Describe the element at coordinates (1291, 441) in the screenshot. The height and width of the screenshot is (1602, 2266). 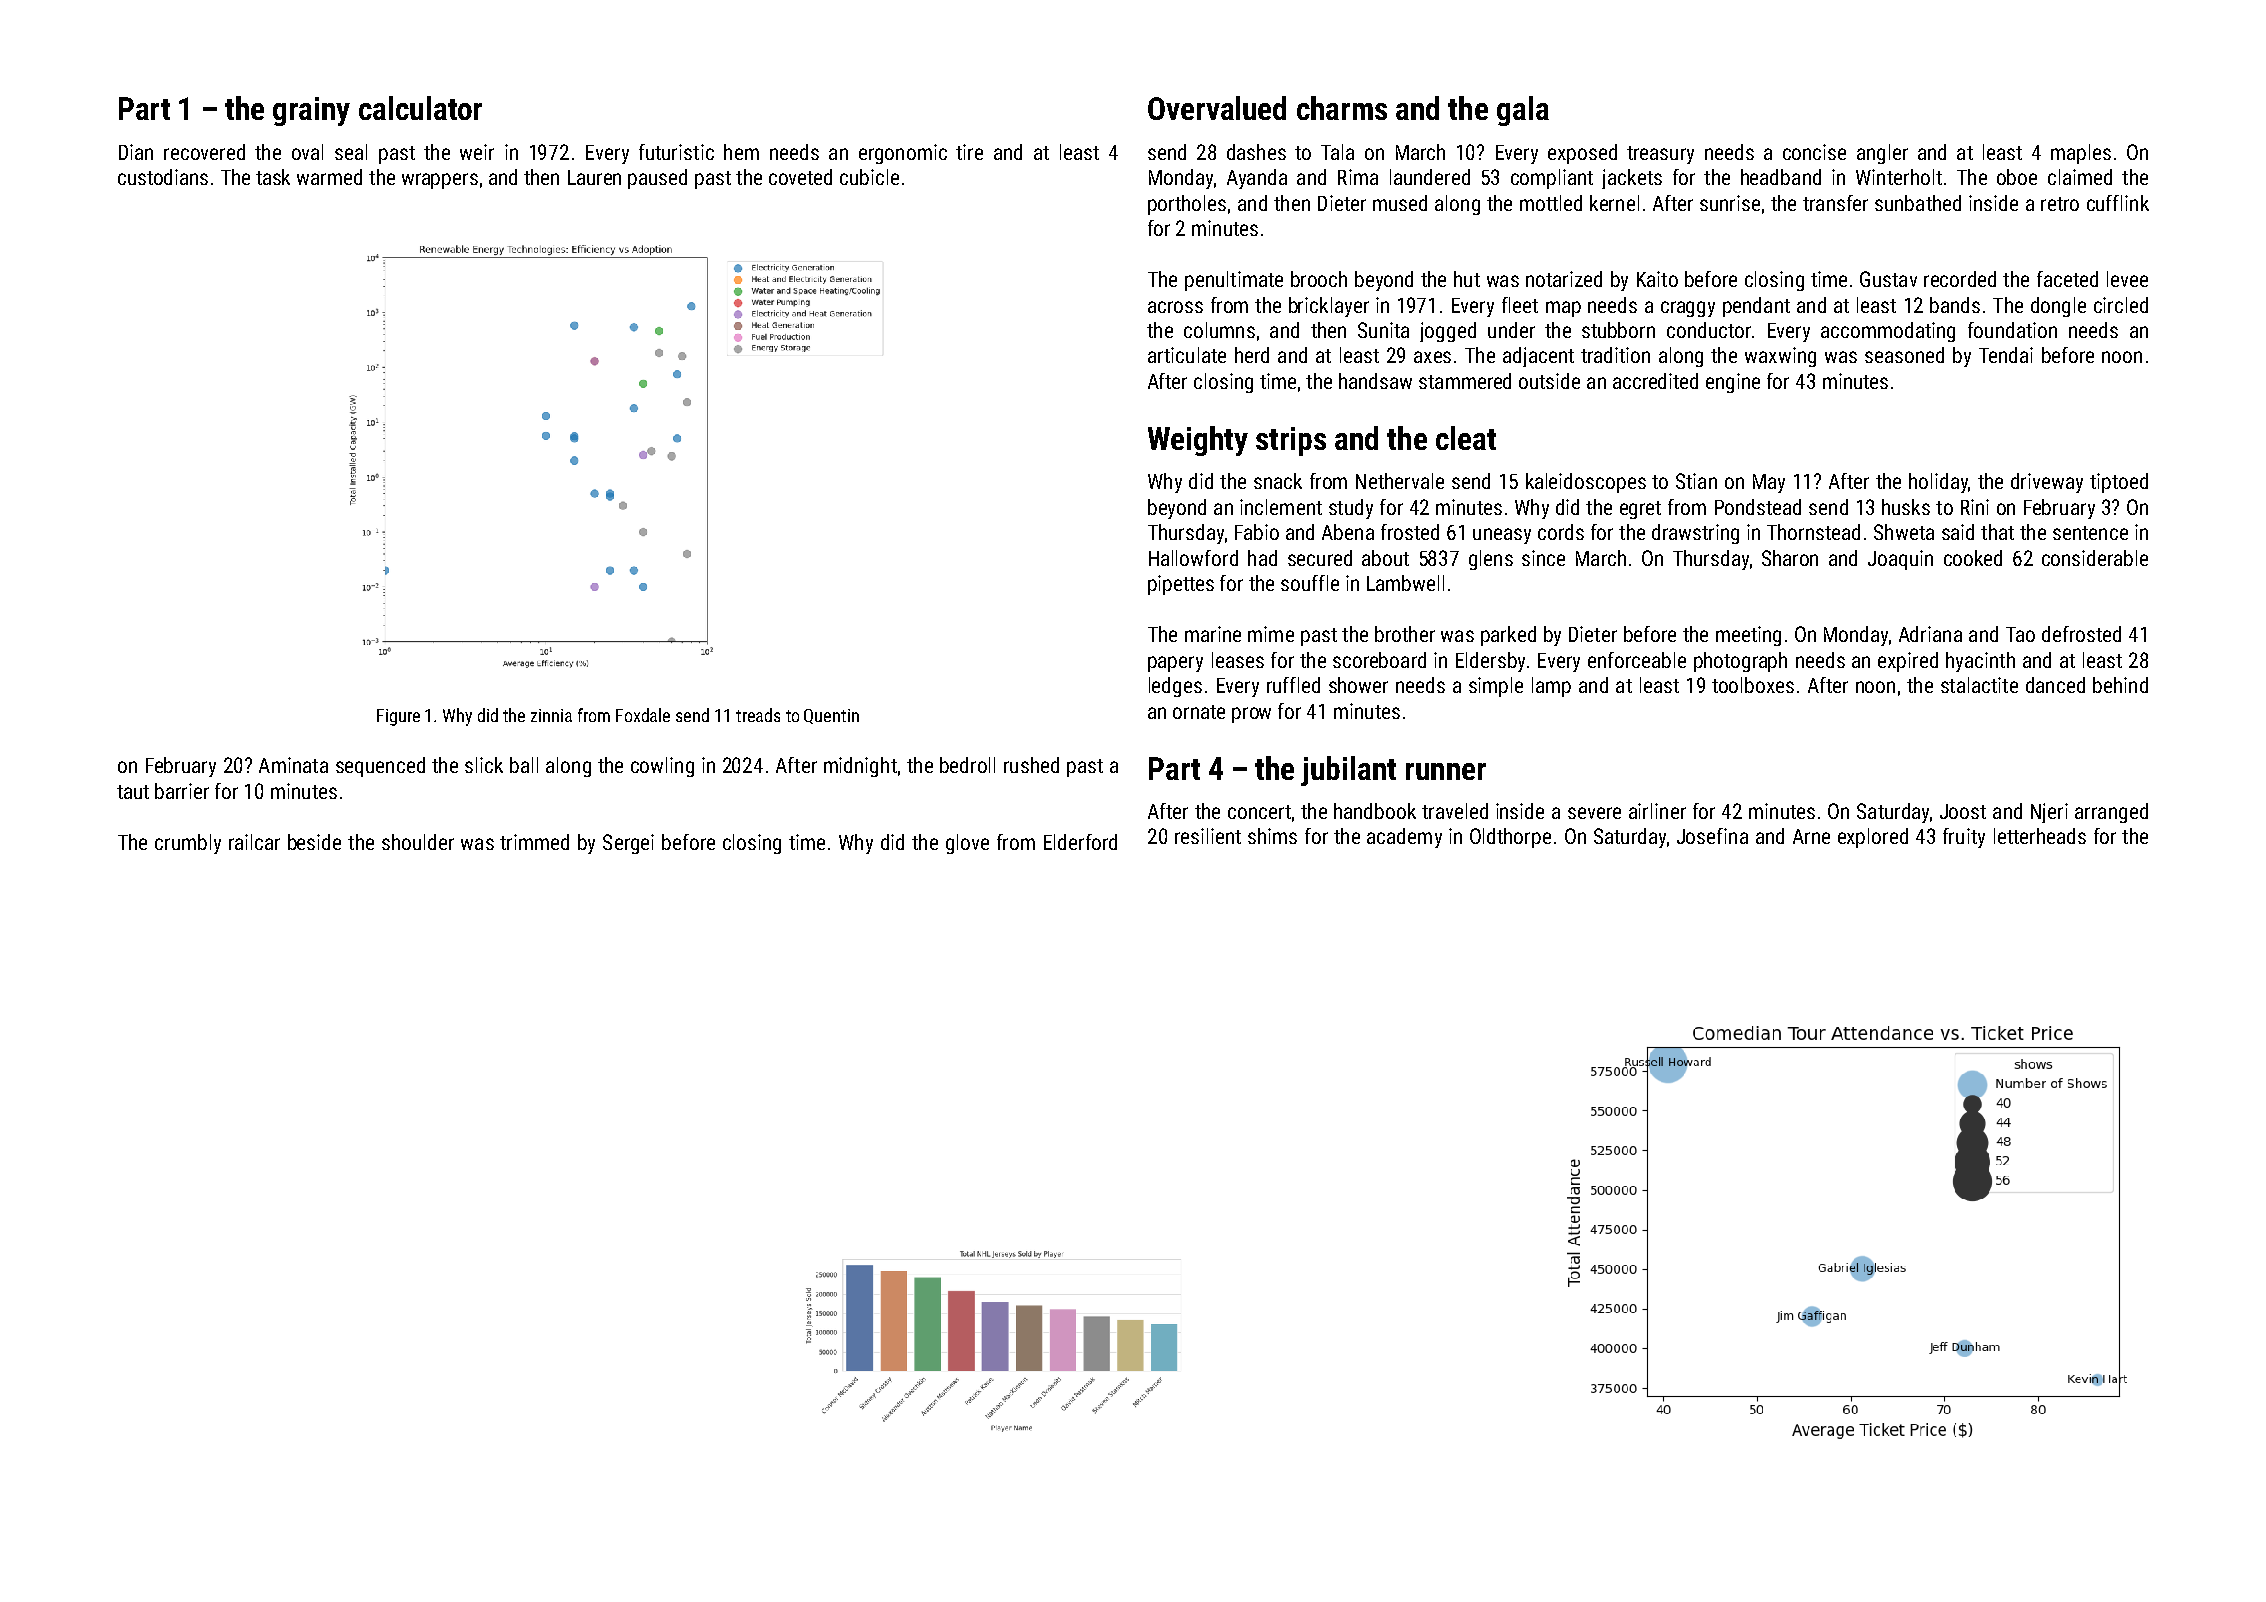
I see `strips` at that location.
